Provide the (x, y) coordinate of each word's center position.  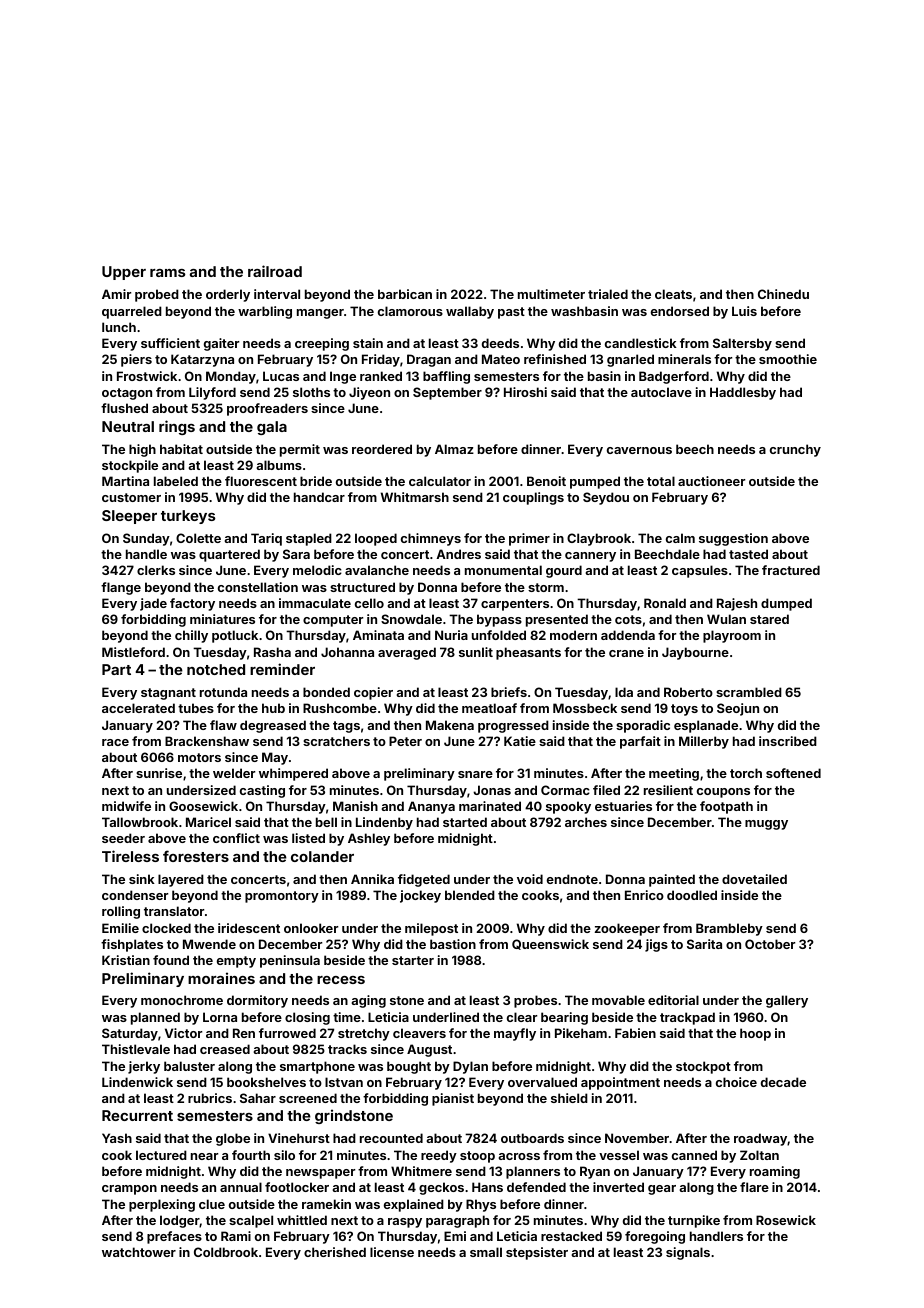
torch (746, 773)
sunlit (476, 652)
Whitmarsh (415, 497)
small (486, 1252)
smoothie (788, 359)
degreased (273, 726)
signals (688, 1253)
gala (272, 428)
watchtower (139, 1252)
